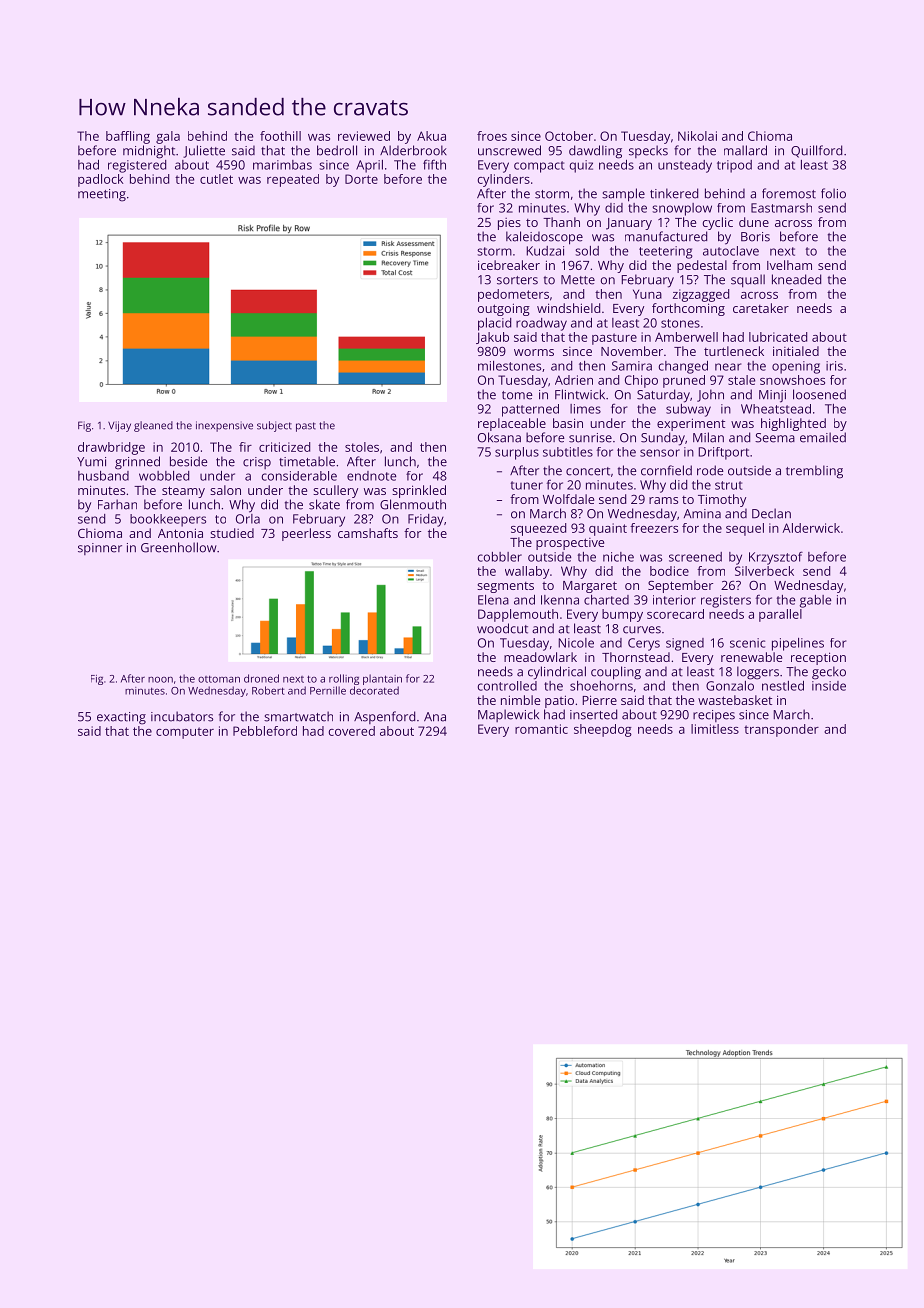 The width and height of the image is (924, 1308). I want to click on iris, so click(834, 366).
